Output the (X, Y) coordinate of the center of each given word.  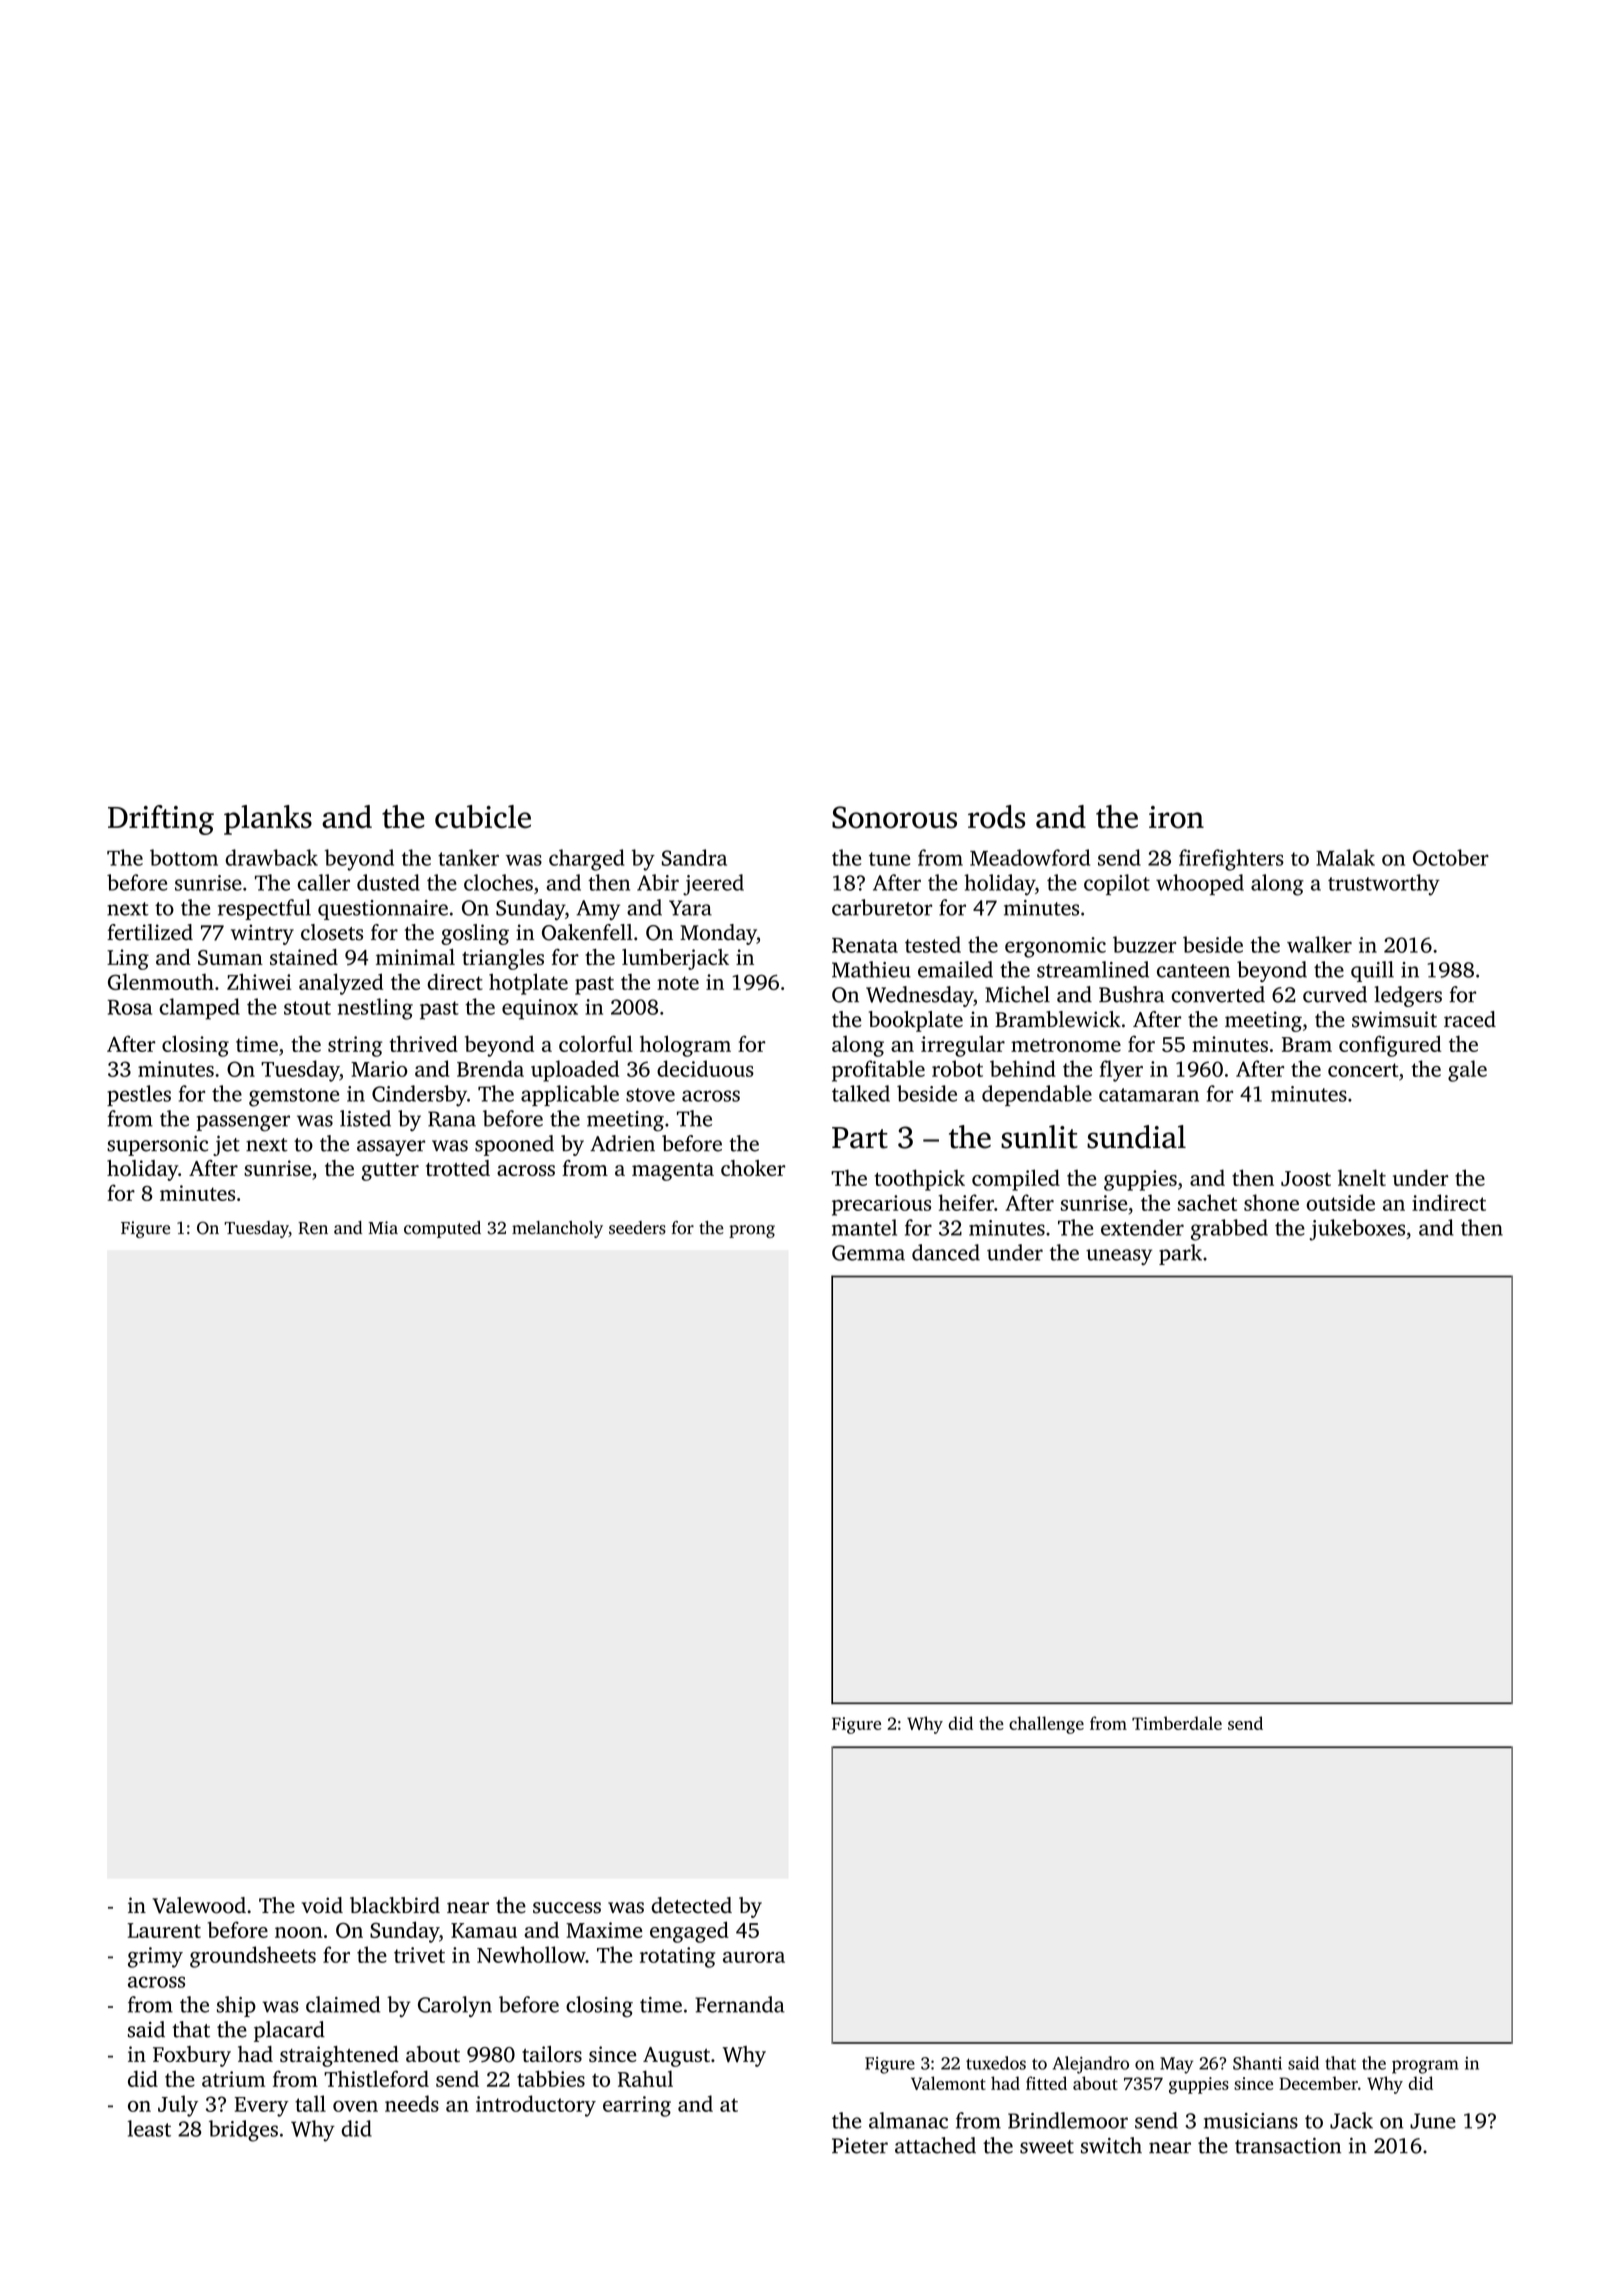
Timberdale (1177, 1723)
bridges (243, 2131)
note (678, 983)
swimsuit (1394, 1019)
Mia (383, 1227)
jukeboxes (1357, 1230)
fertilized (150, 932)
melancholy (557, 1229)
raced (1470, 1019)
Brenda (490, 1068)
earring (637, 2106)
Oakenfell (587, 932)
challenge (1046, 1725)
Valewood (199, 1905)
